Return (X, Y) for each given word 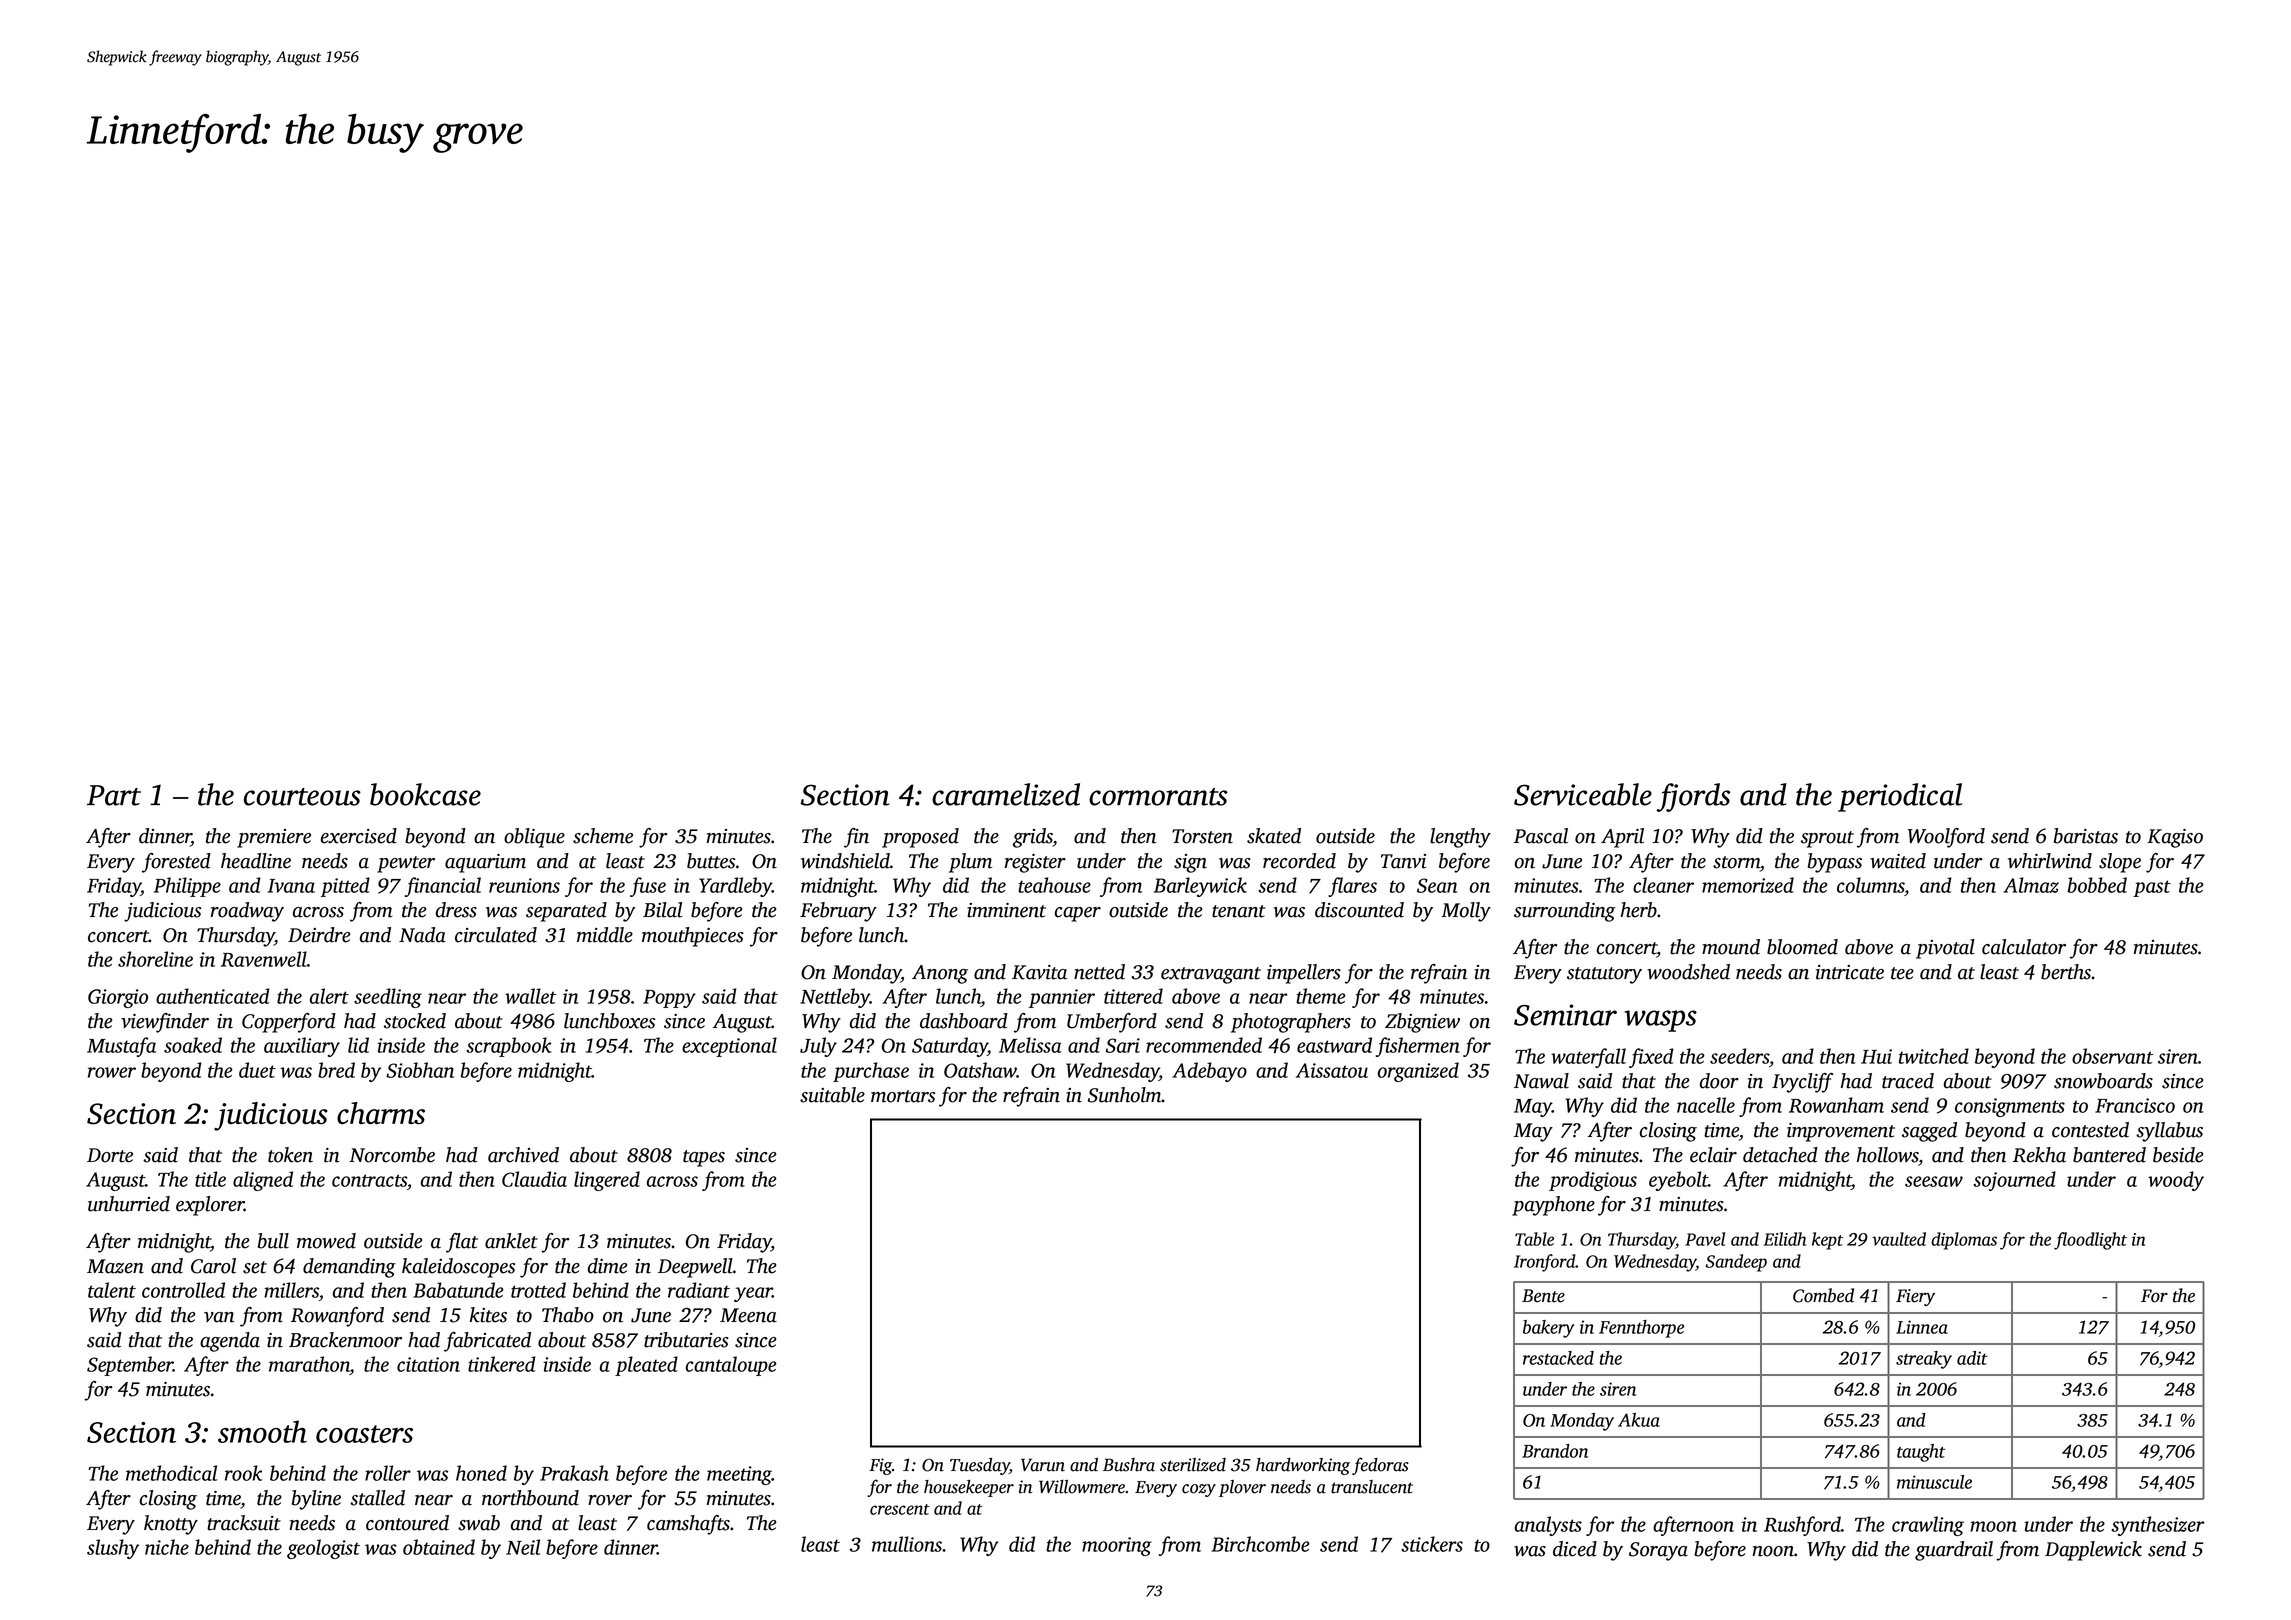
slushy (113, 1549)
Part (114, 795)
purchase (871, 1072)
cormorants (1158, 797)
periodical (1900, 797)
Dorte (110, 1155)
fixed (1651, 1058)
